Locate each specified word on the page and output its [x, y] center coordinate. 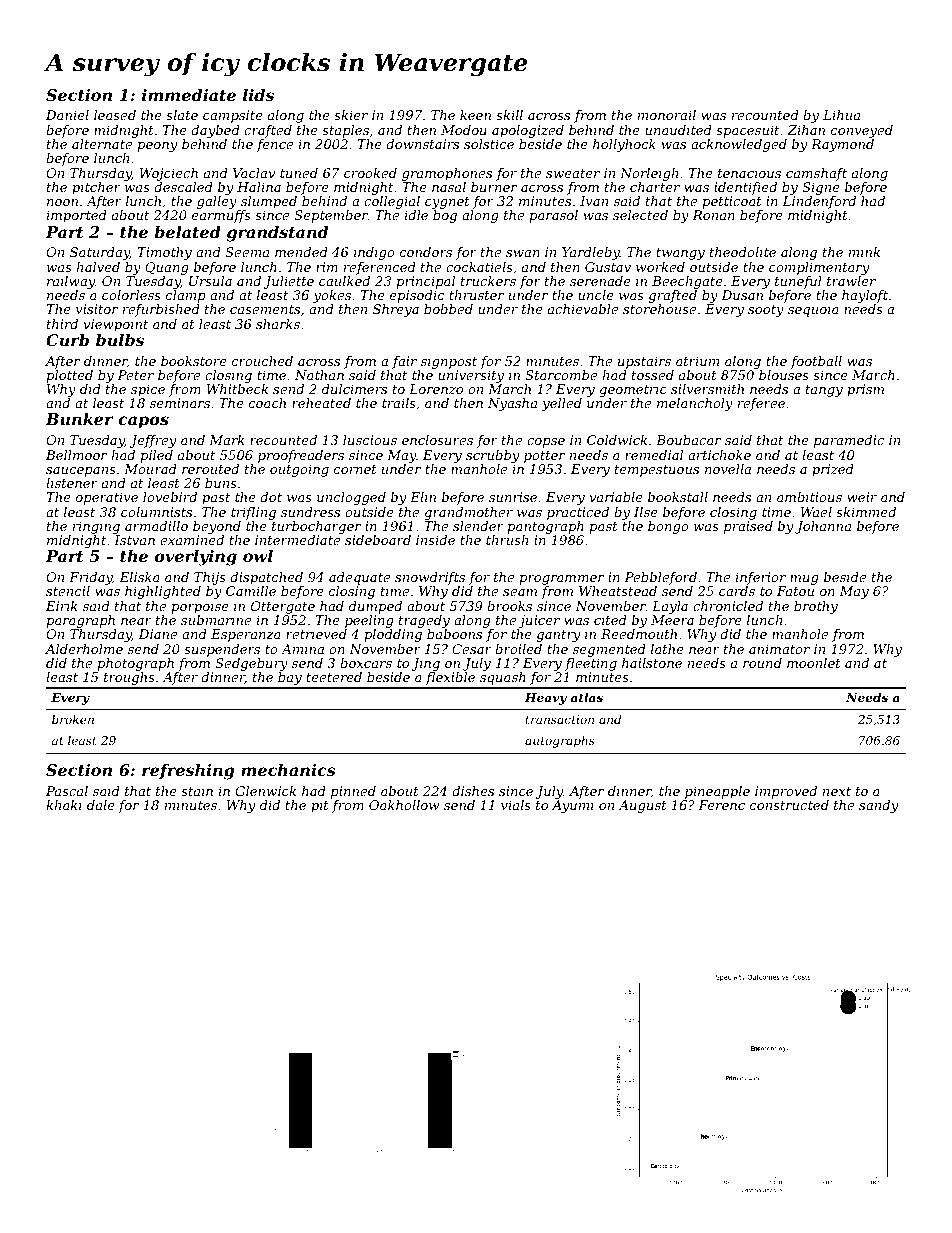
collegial [392, 202]
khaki [64, 805]
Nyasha [512, 404]
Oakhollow [404, 805]
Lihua [841, 115]
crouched [262, 361]
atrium [697, 361]
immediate [189, 95]
